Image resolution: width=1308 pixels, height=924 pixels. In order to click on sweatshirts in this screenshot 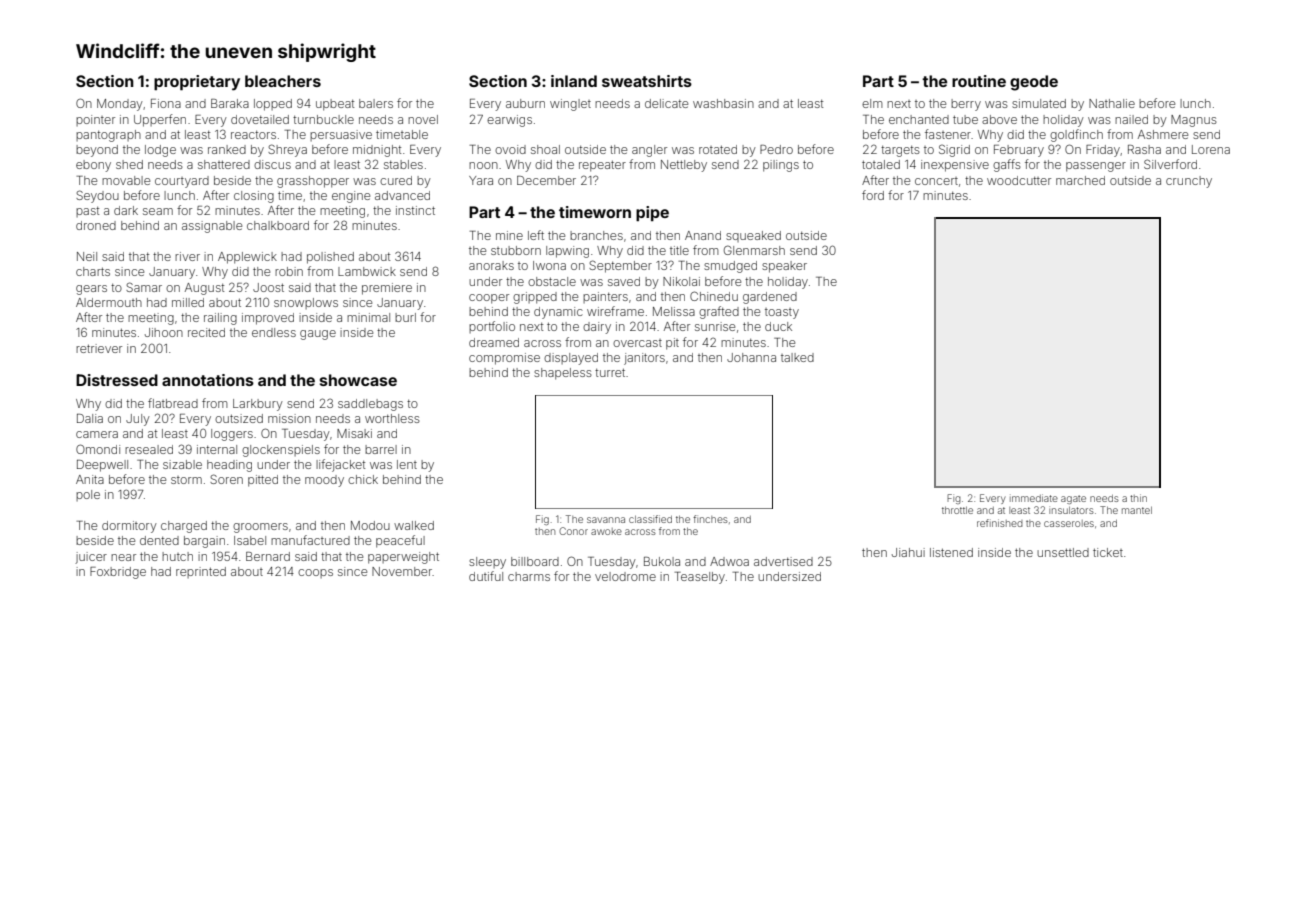, I will do `click(647, 81)`.
